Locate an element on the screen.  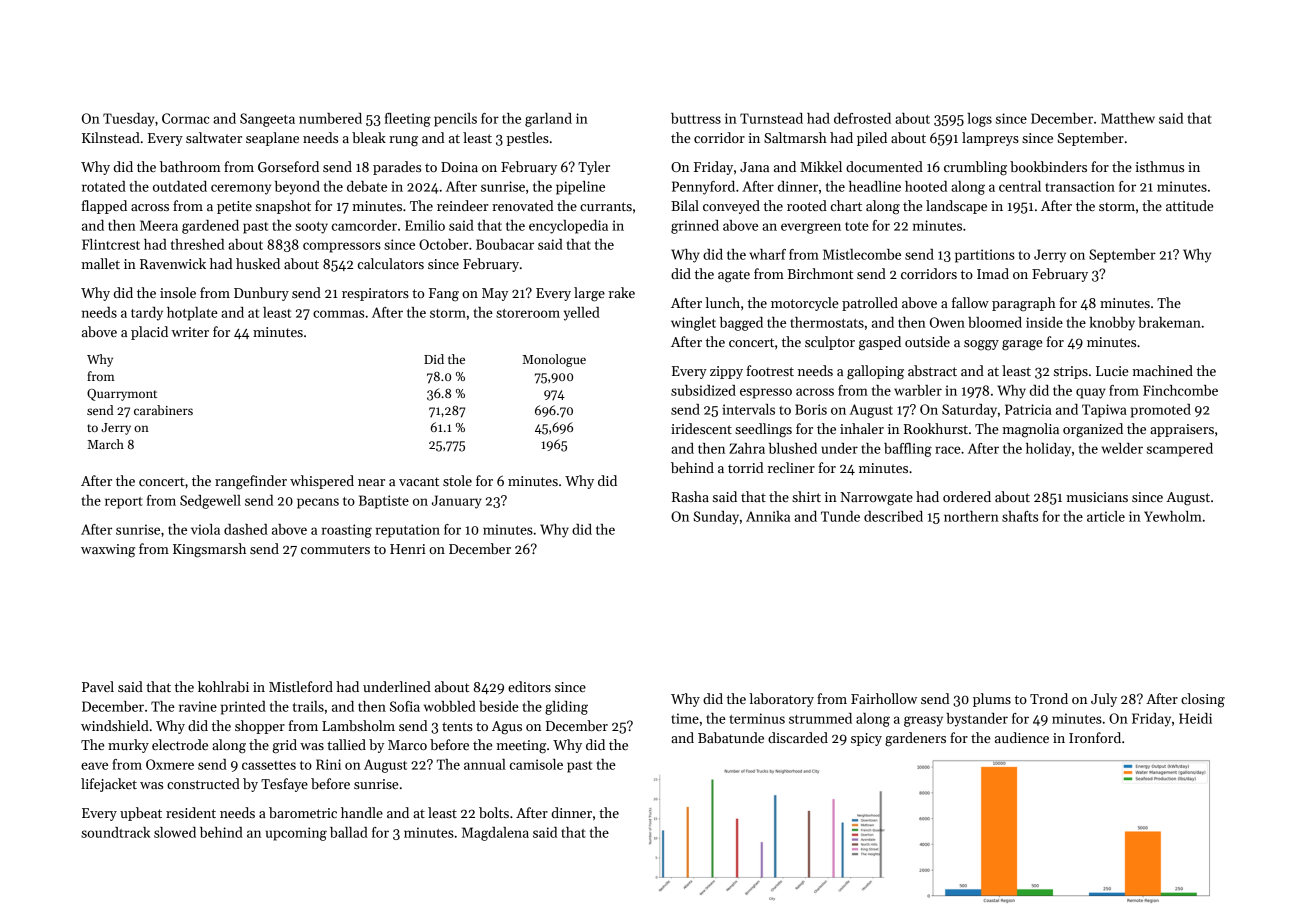
audience is located at coordinates (1022, 737).
